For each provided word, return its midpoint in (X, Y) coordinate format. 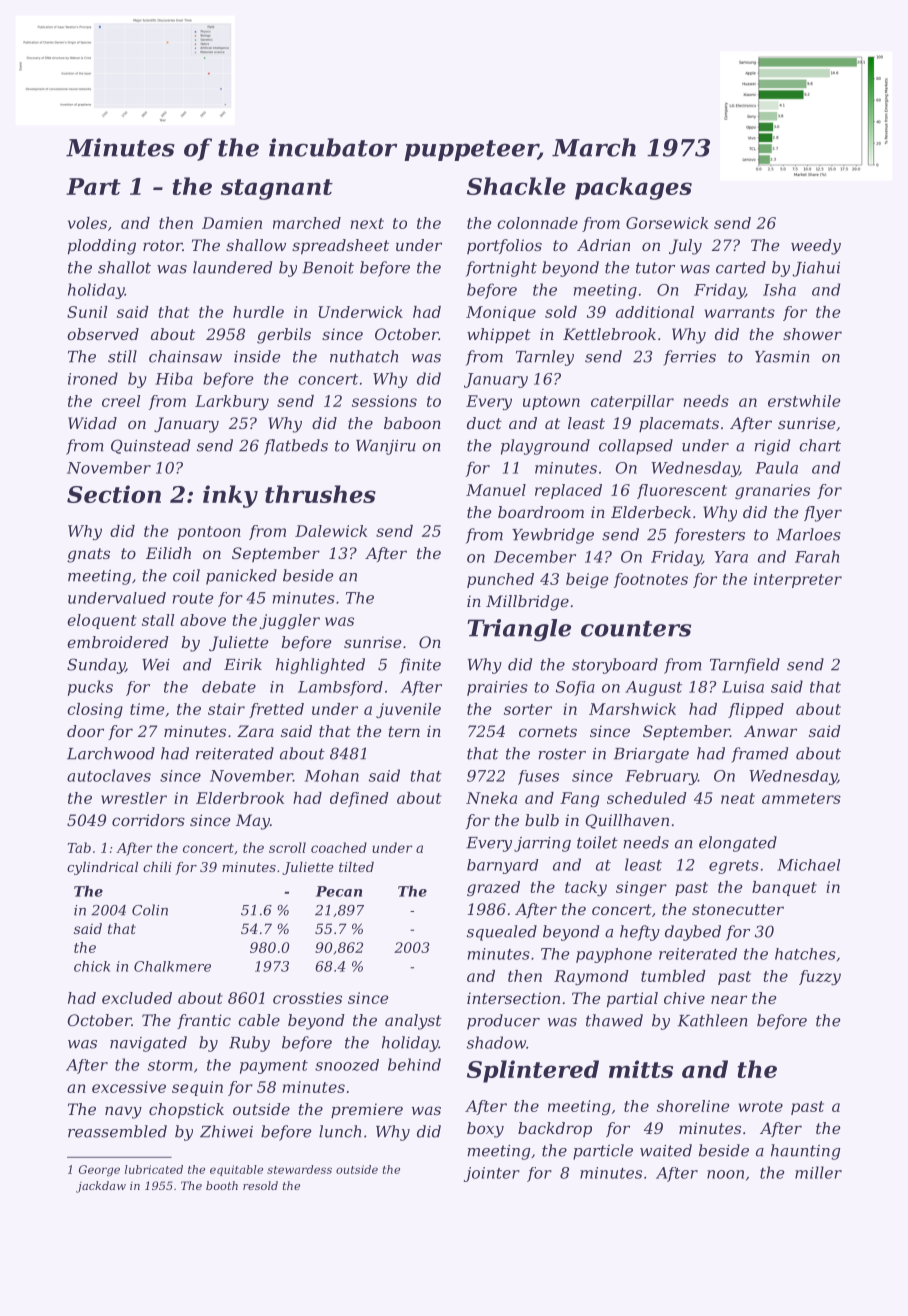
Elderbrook (240, 798)
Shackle (516, 186)
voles (87, 223)
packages (633, 188)
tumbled (673, 976)
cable (259, 1020)
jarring (542, 844)
